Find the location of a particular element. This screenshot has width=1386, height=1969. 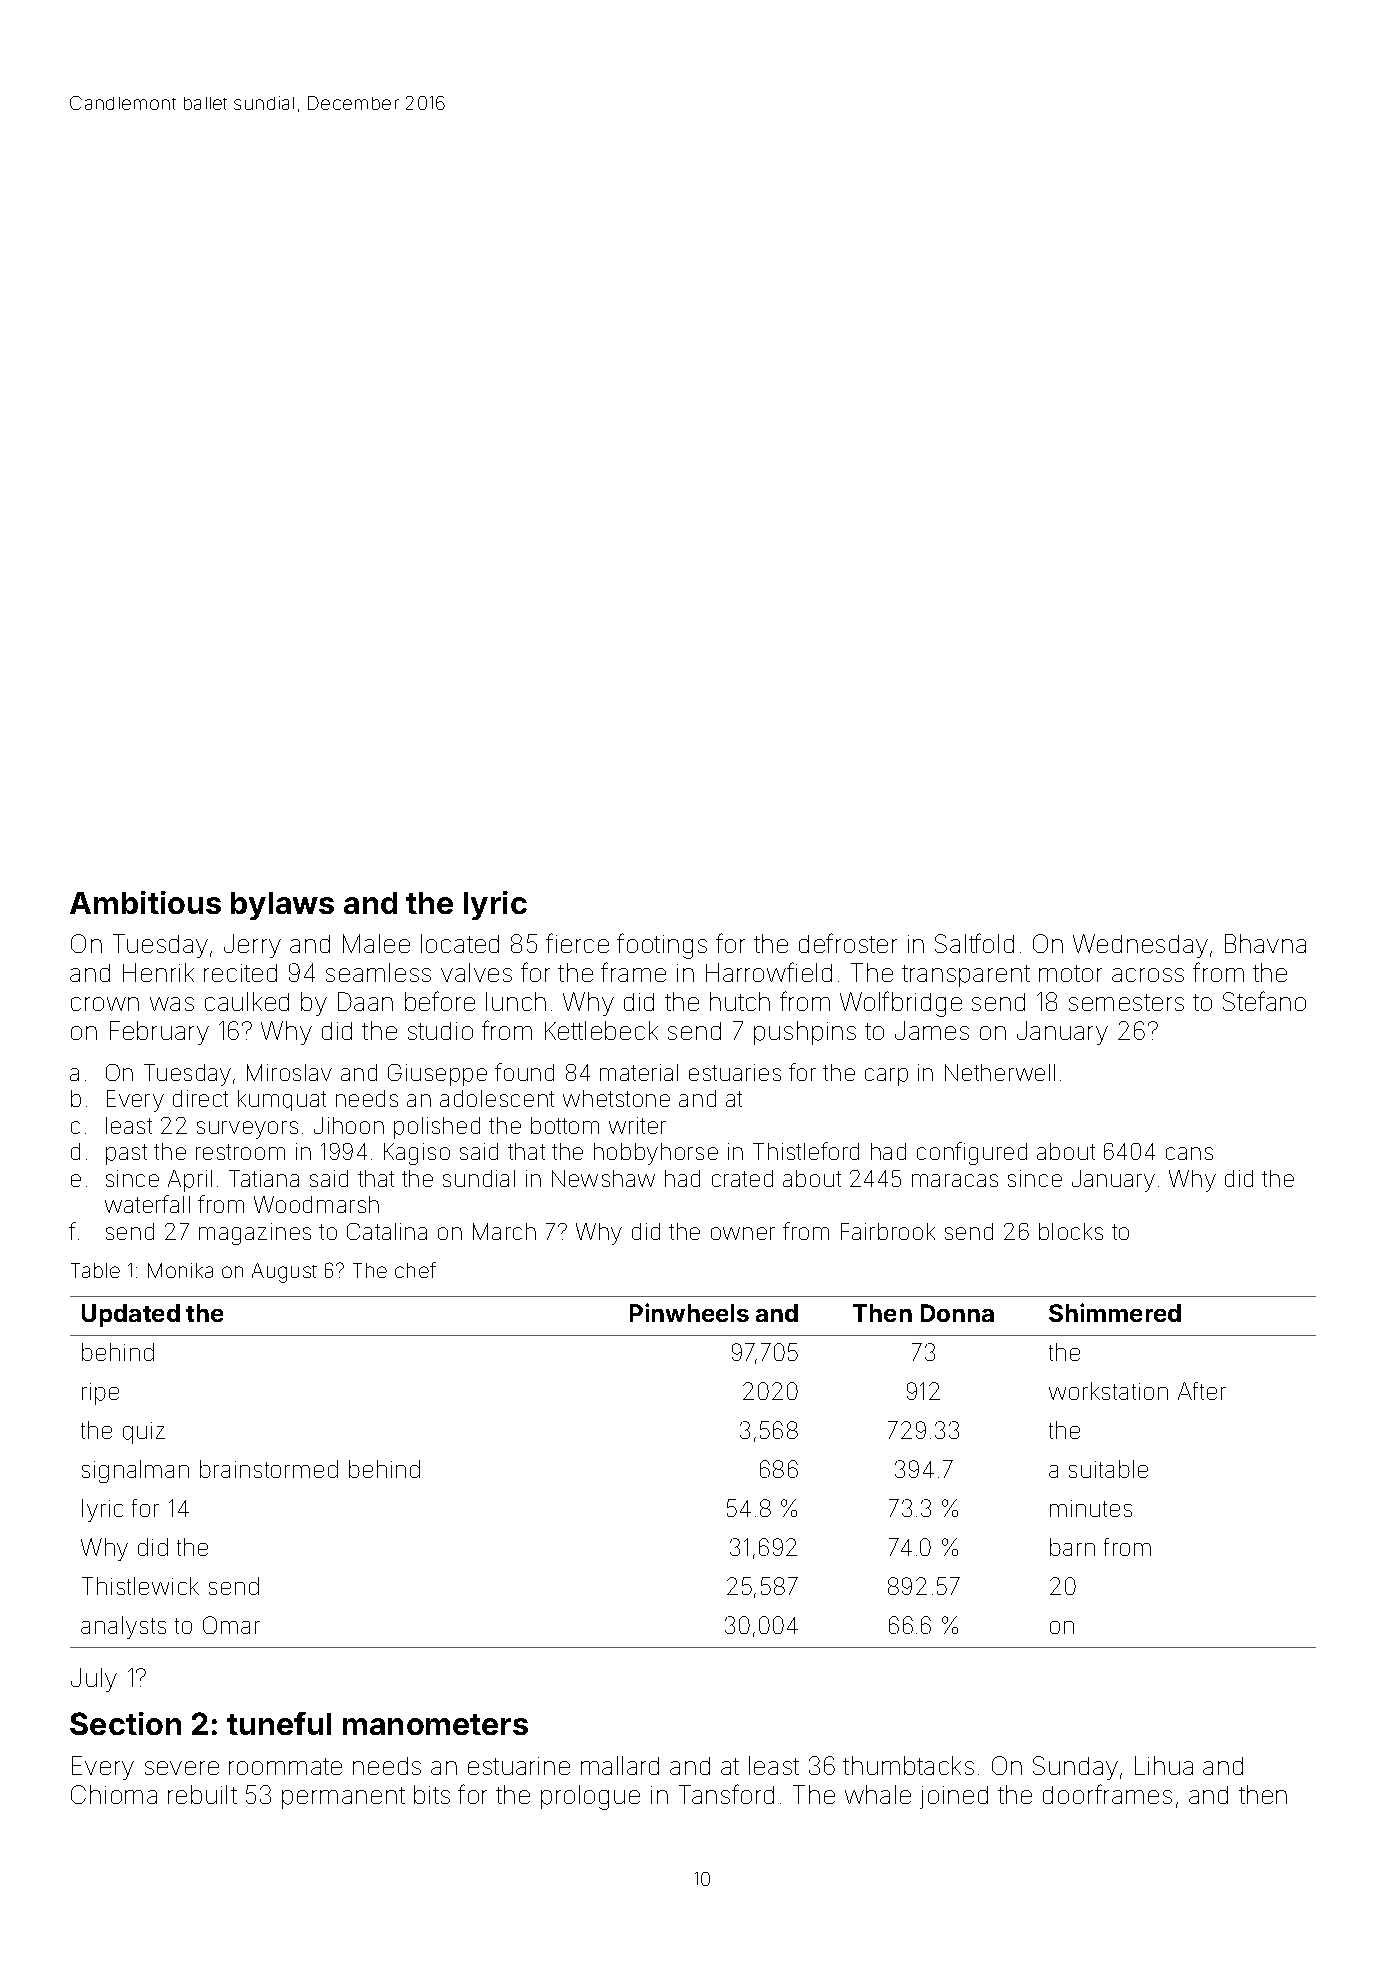

tuneful is located at coordinates (279, 1723).
